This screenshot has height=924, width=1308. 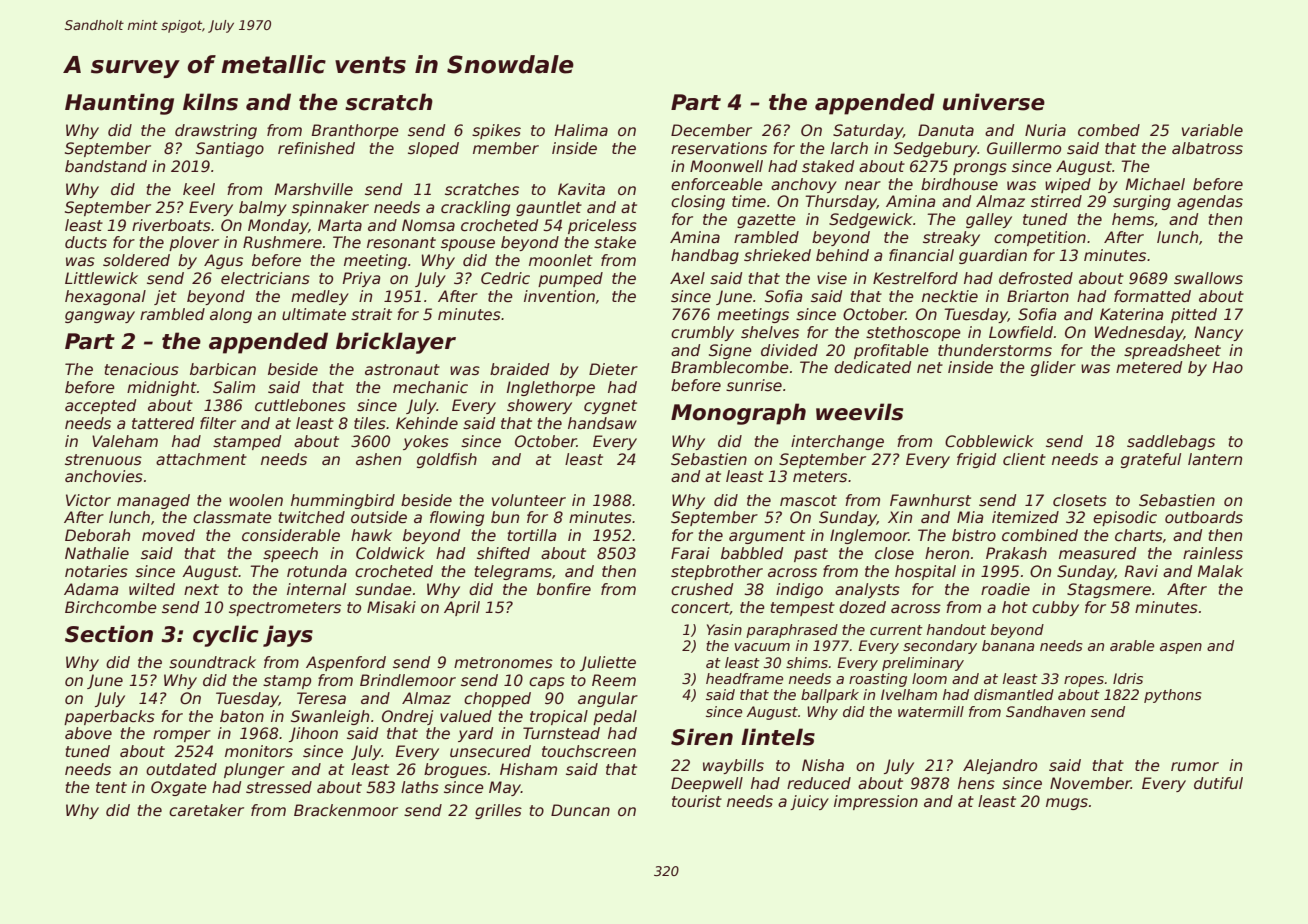 I want to click on handsaw, so click(x=602, y=423).
